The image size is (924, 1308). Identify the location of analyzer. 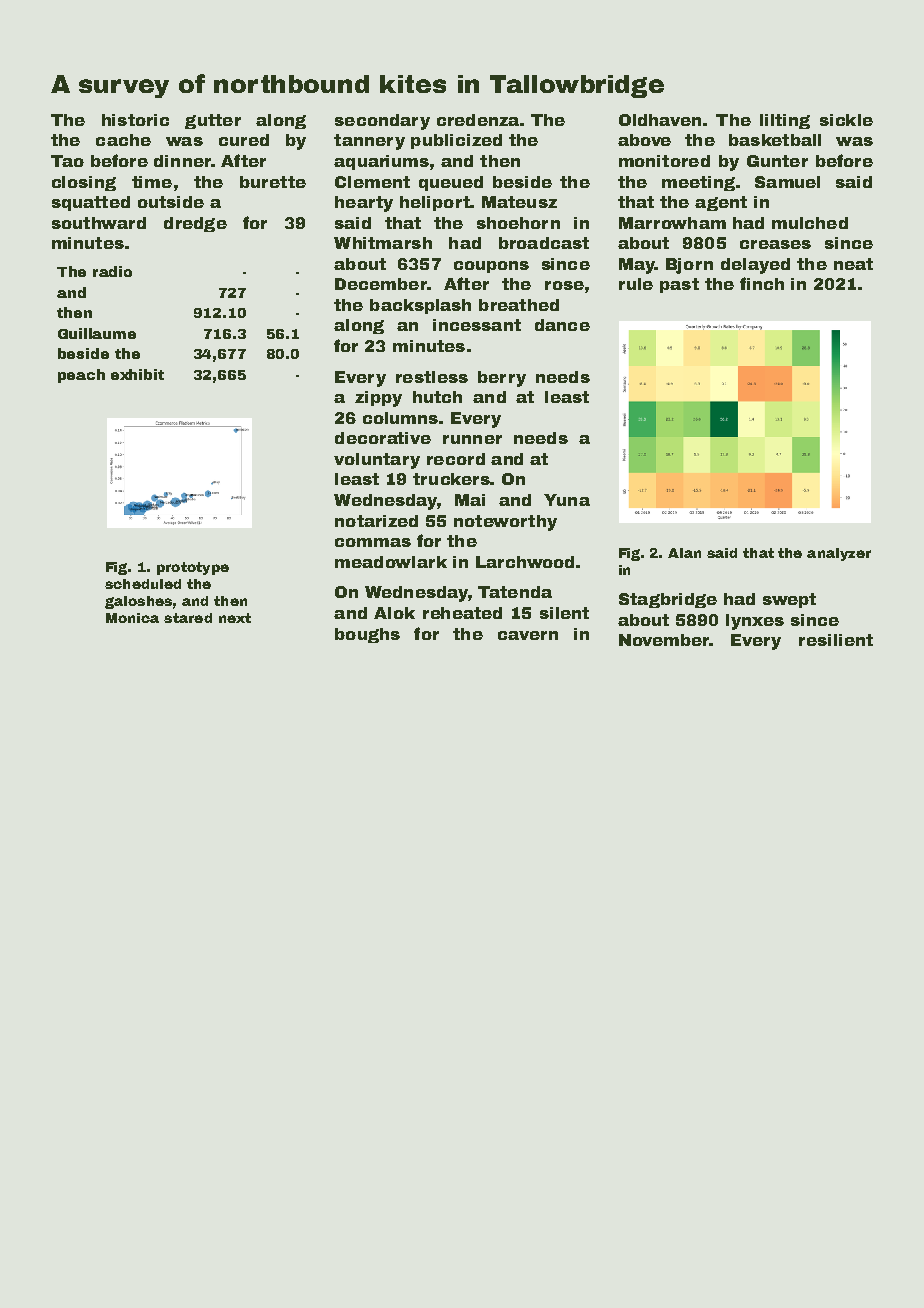
(839, 554).
